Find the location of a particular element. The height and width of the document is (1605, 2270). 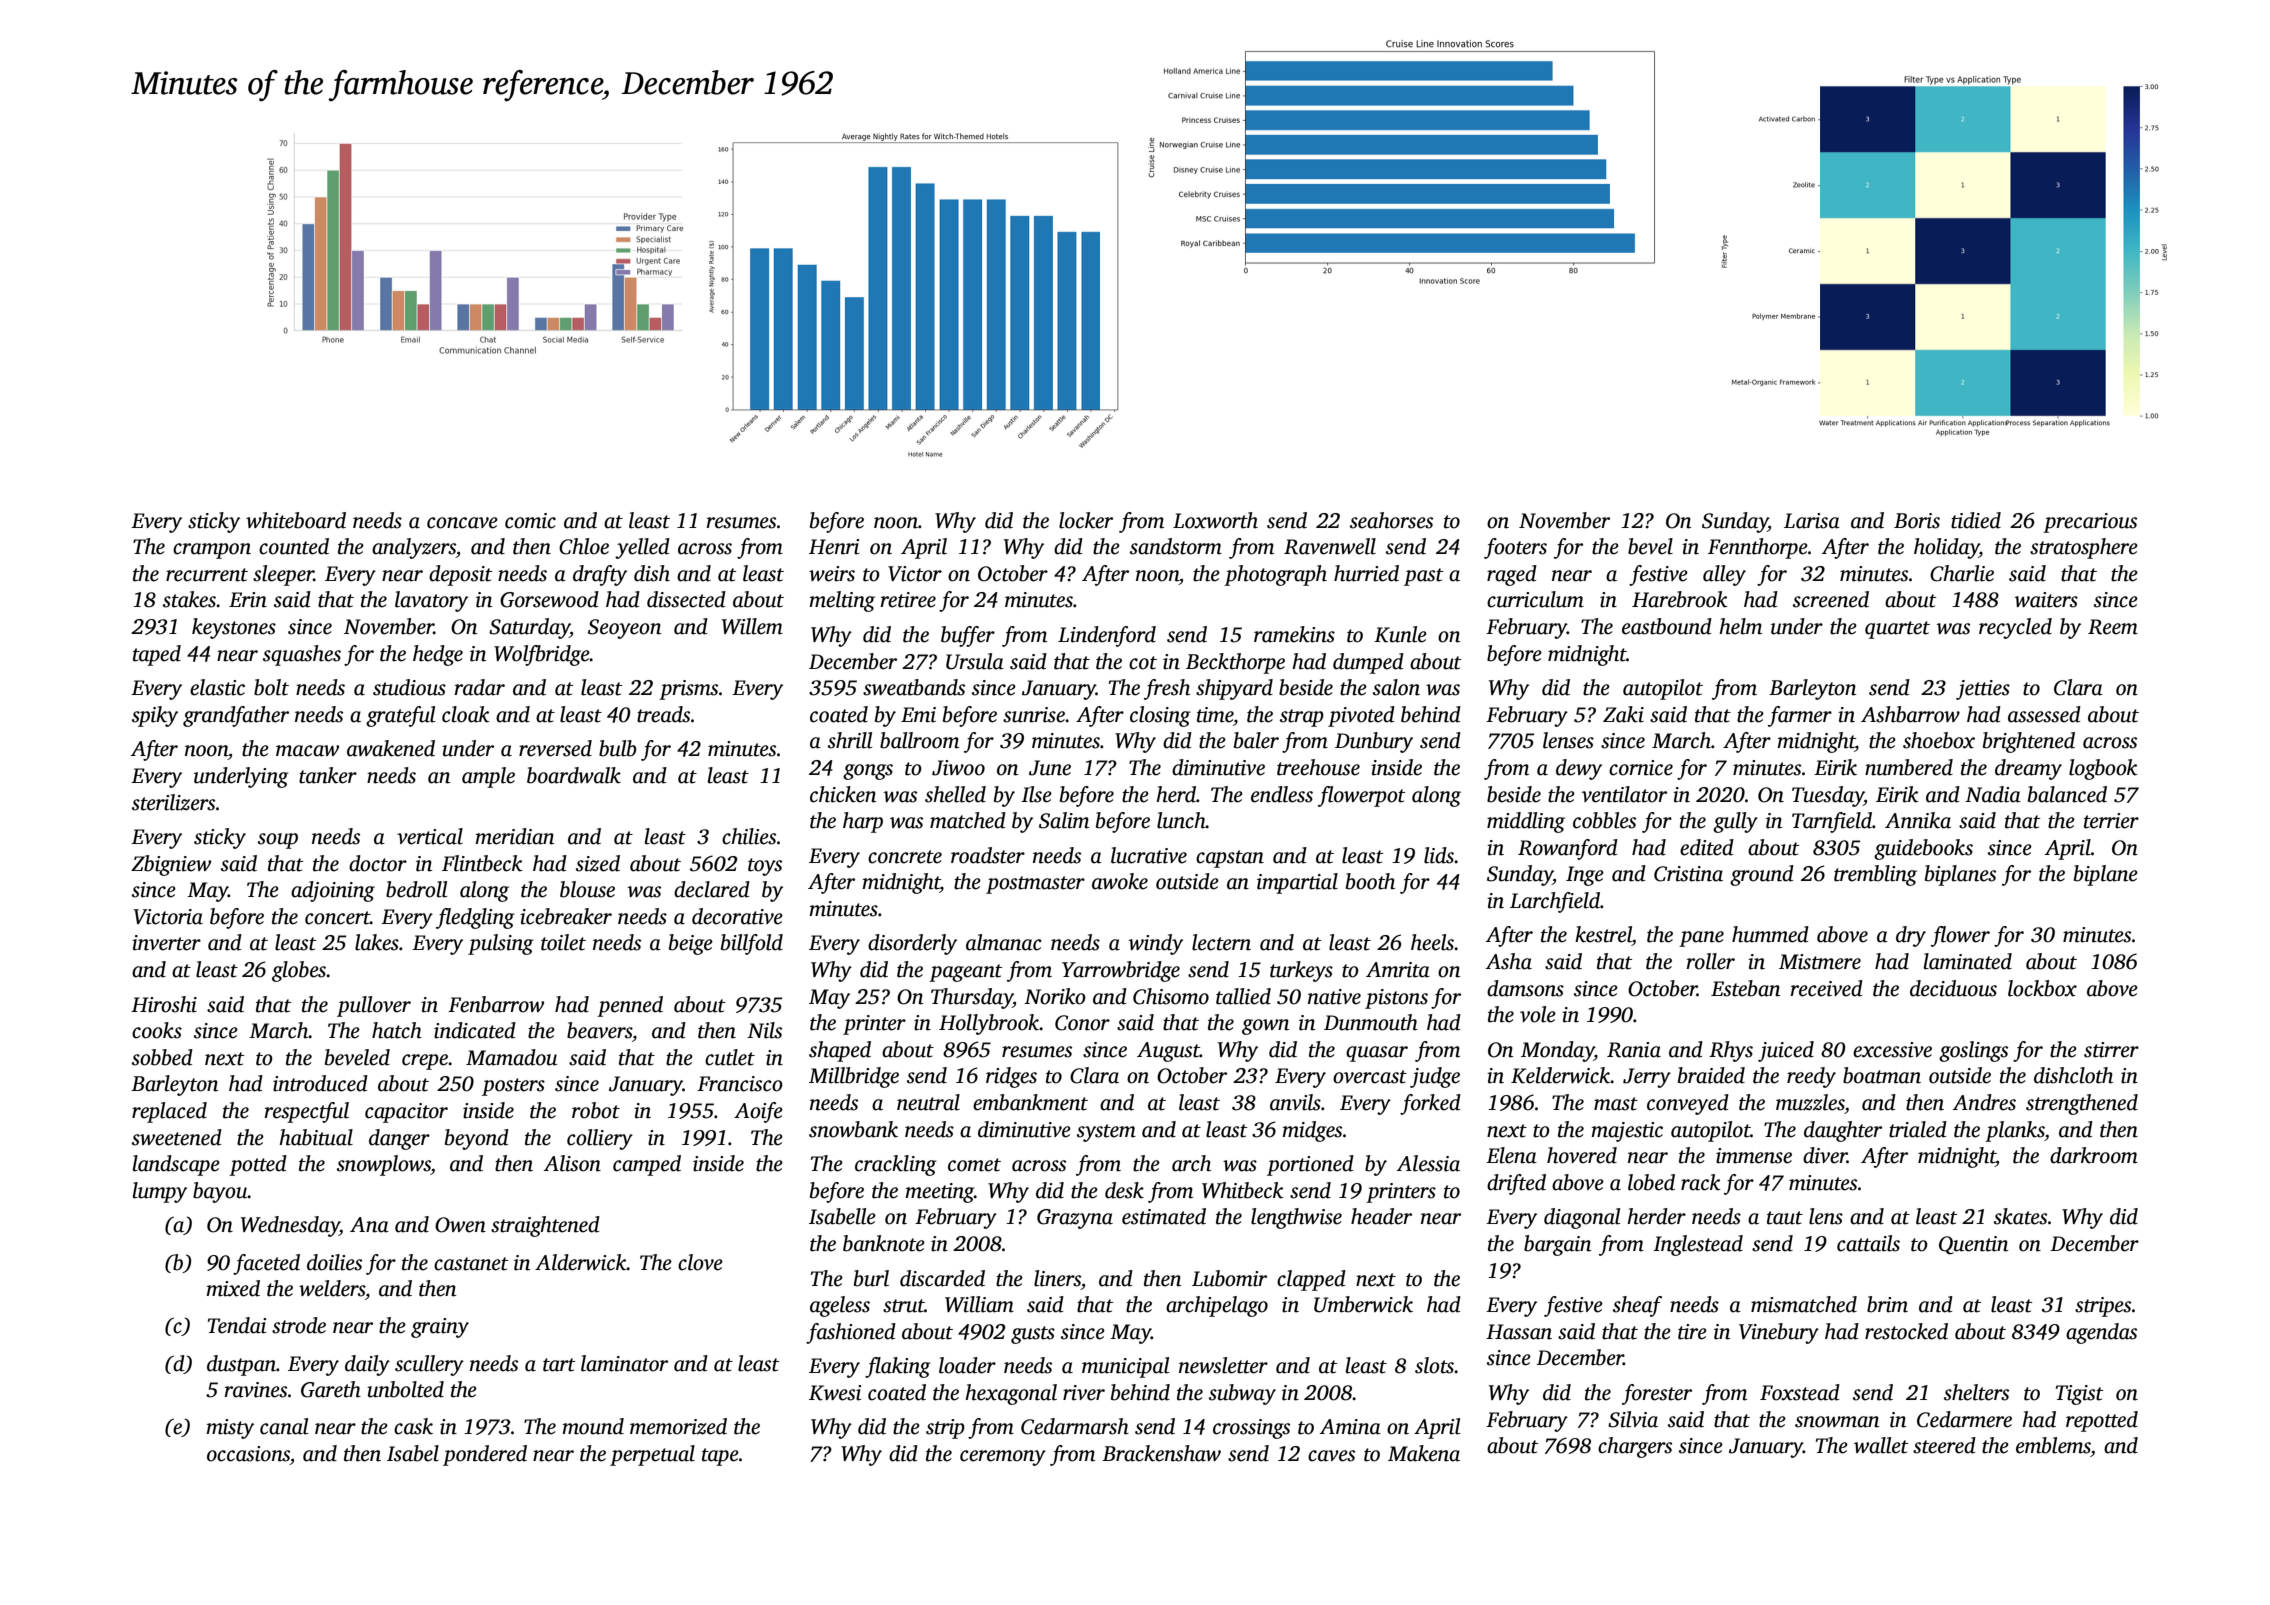

ceremony is located at coordinates (1003, 1458).
